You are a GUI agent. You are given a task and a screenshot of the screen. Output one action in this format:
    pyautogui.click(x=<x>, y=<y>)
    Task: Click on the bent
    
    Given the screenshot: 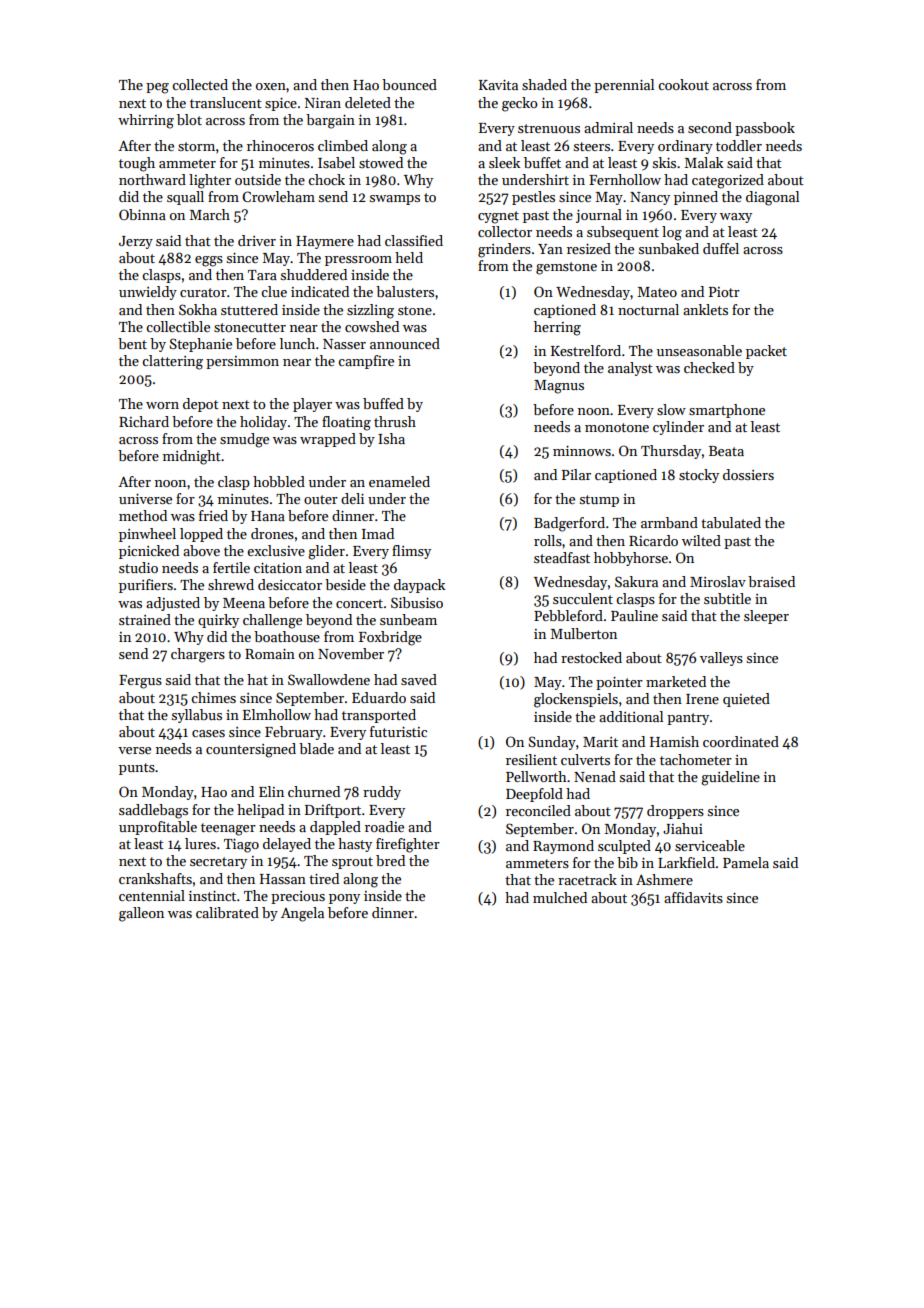 What is the action you would take?
    pyautogui.click(x=132, y=343)
